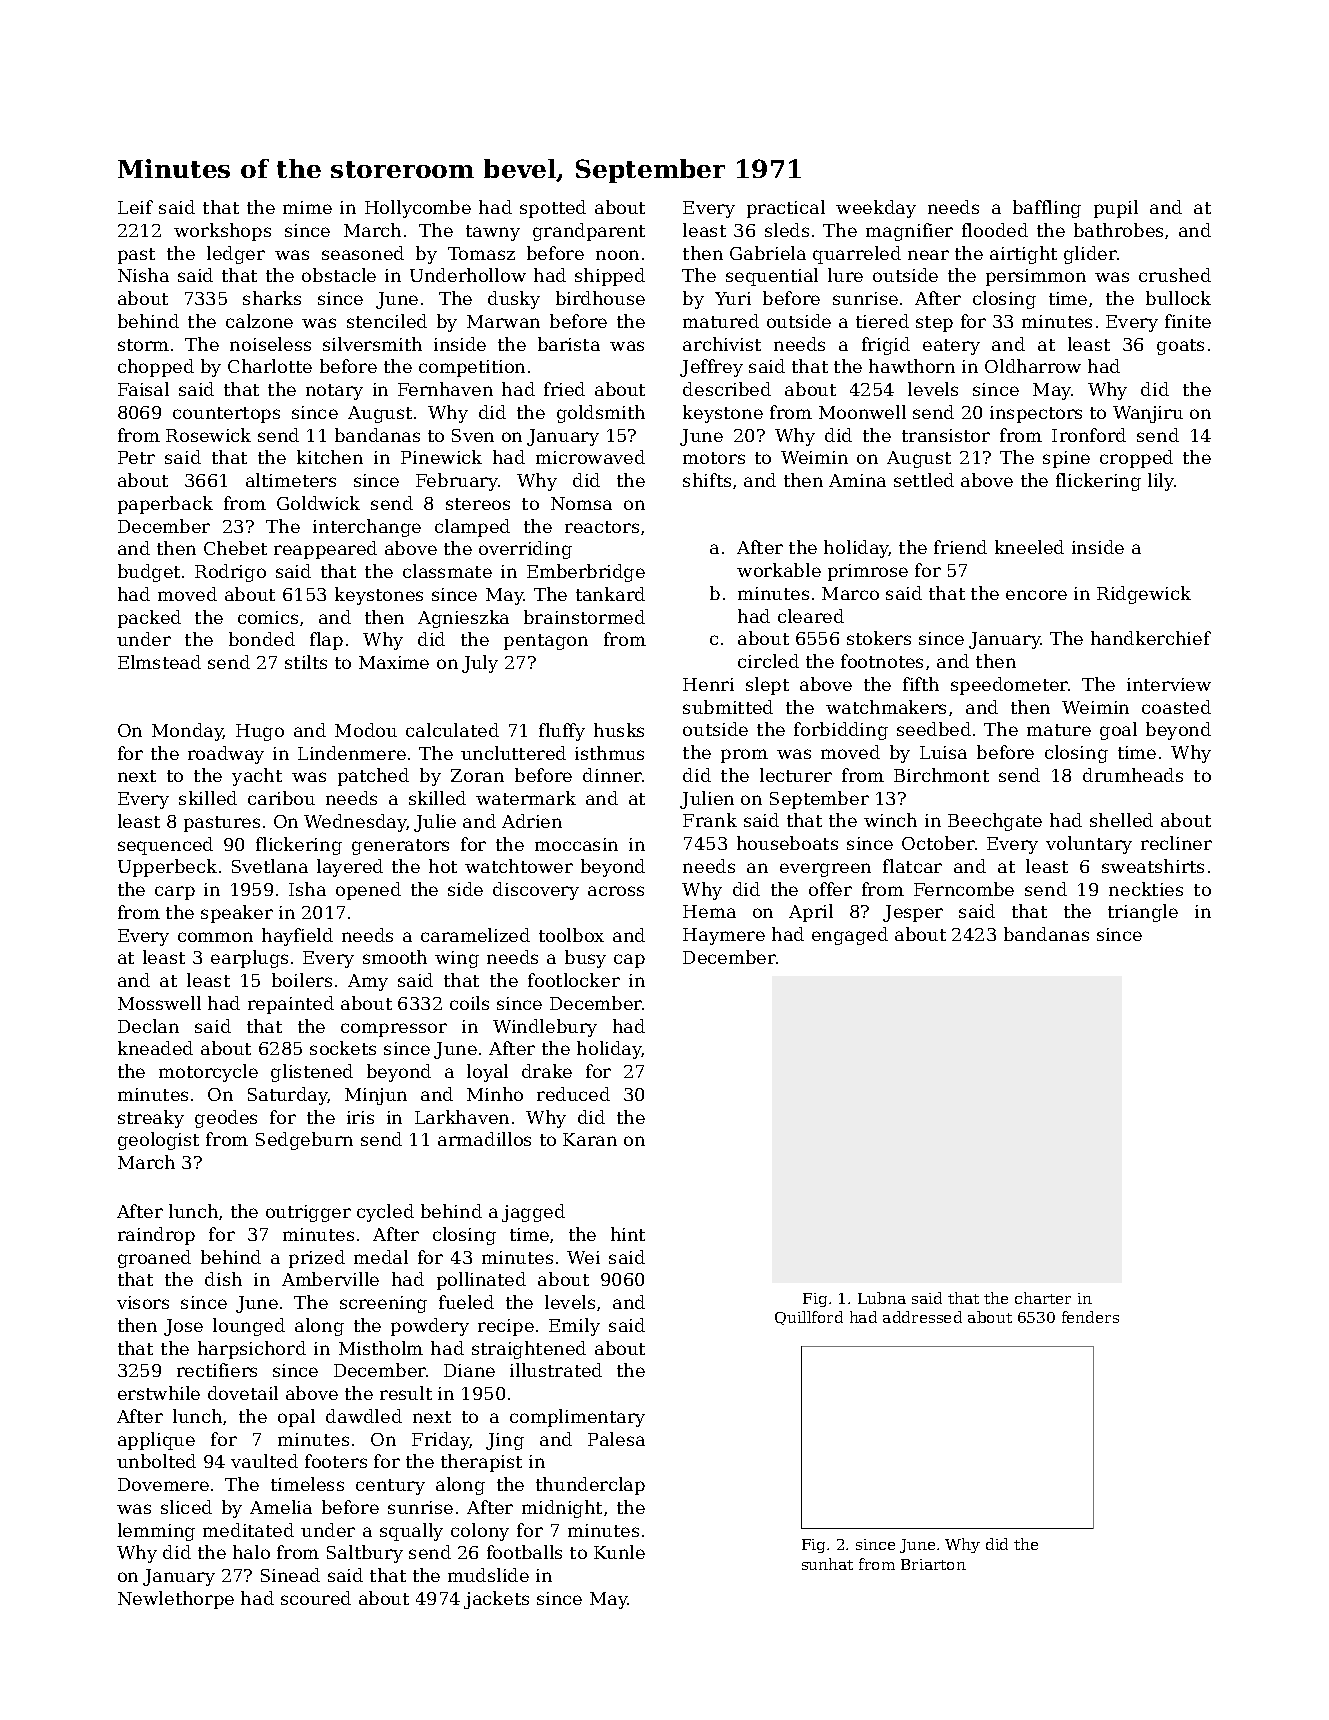 This page has width=1329, height=1720. What do you see at coordinates (524, 1552) in the page?
I see `footballs` at bounding box center [524, 1552].
